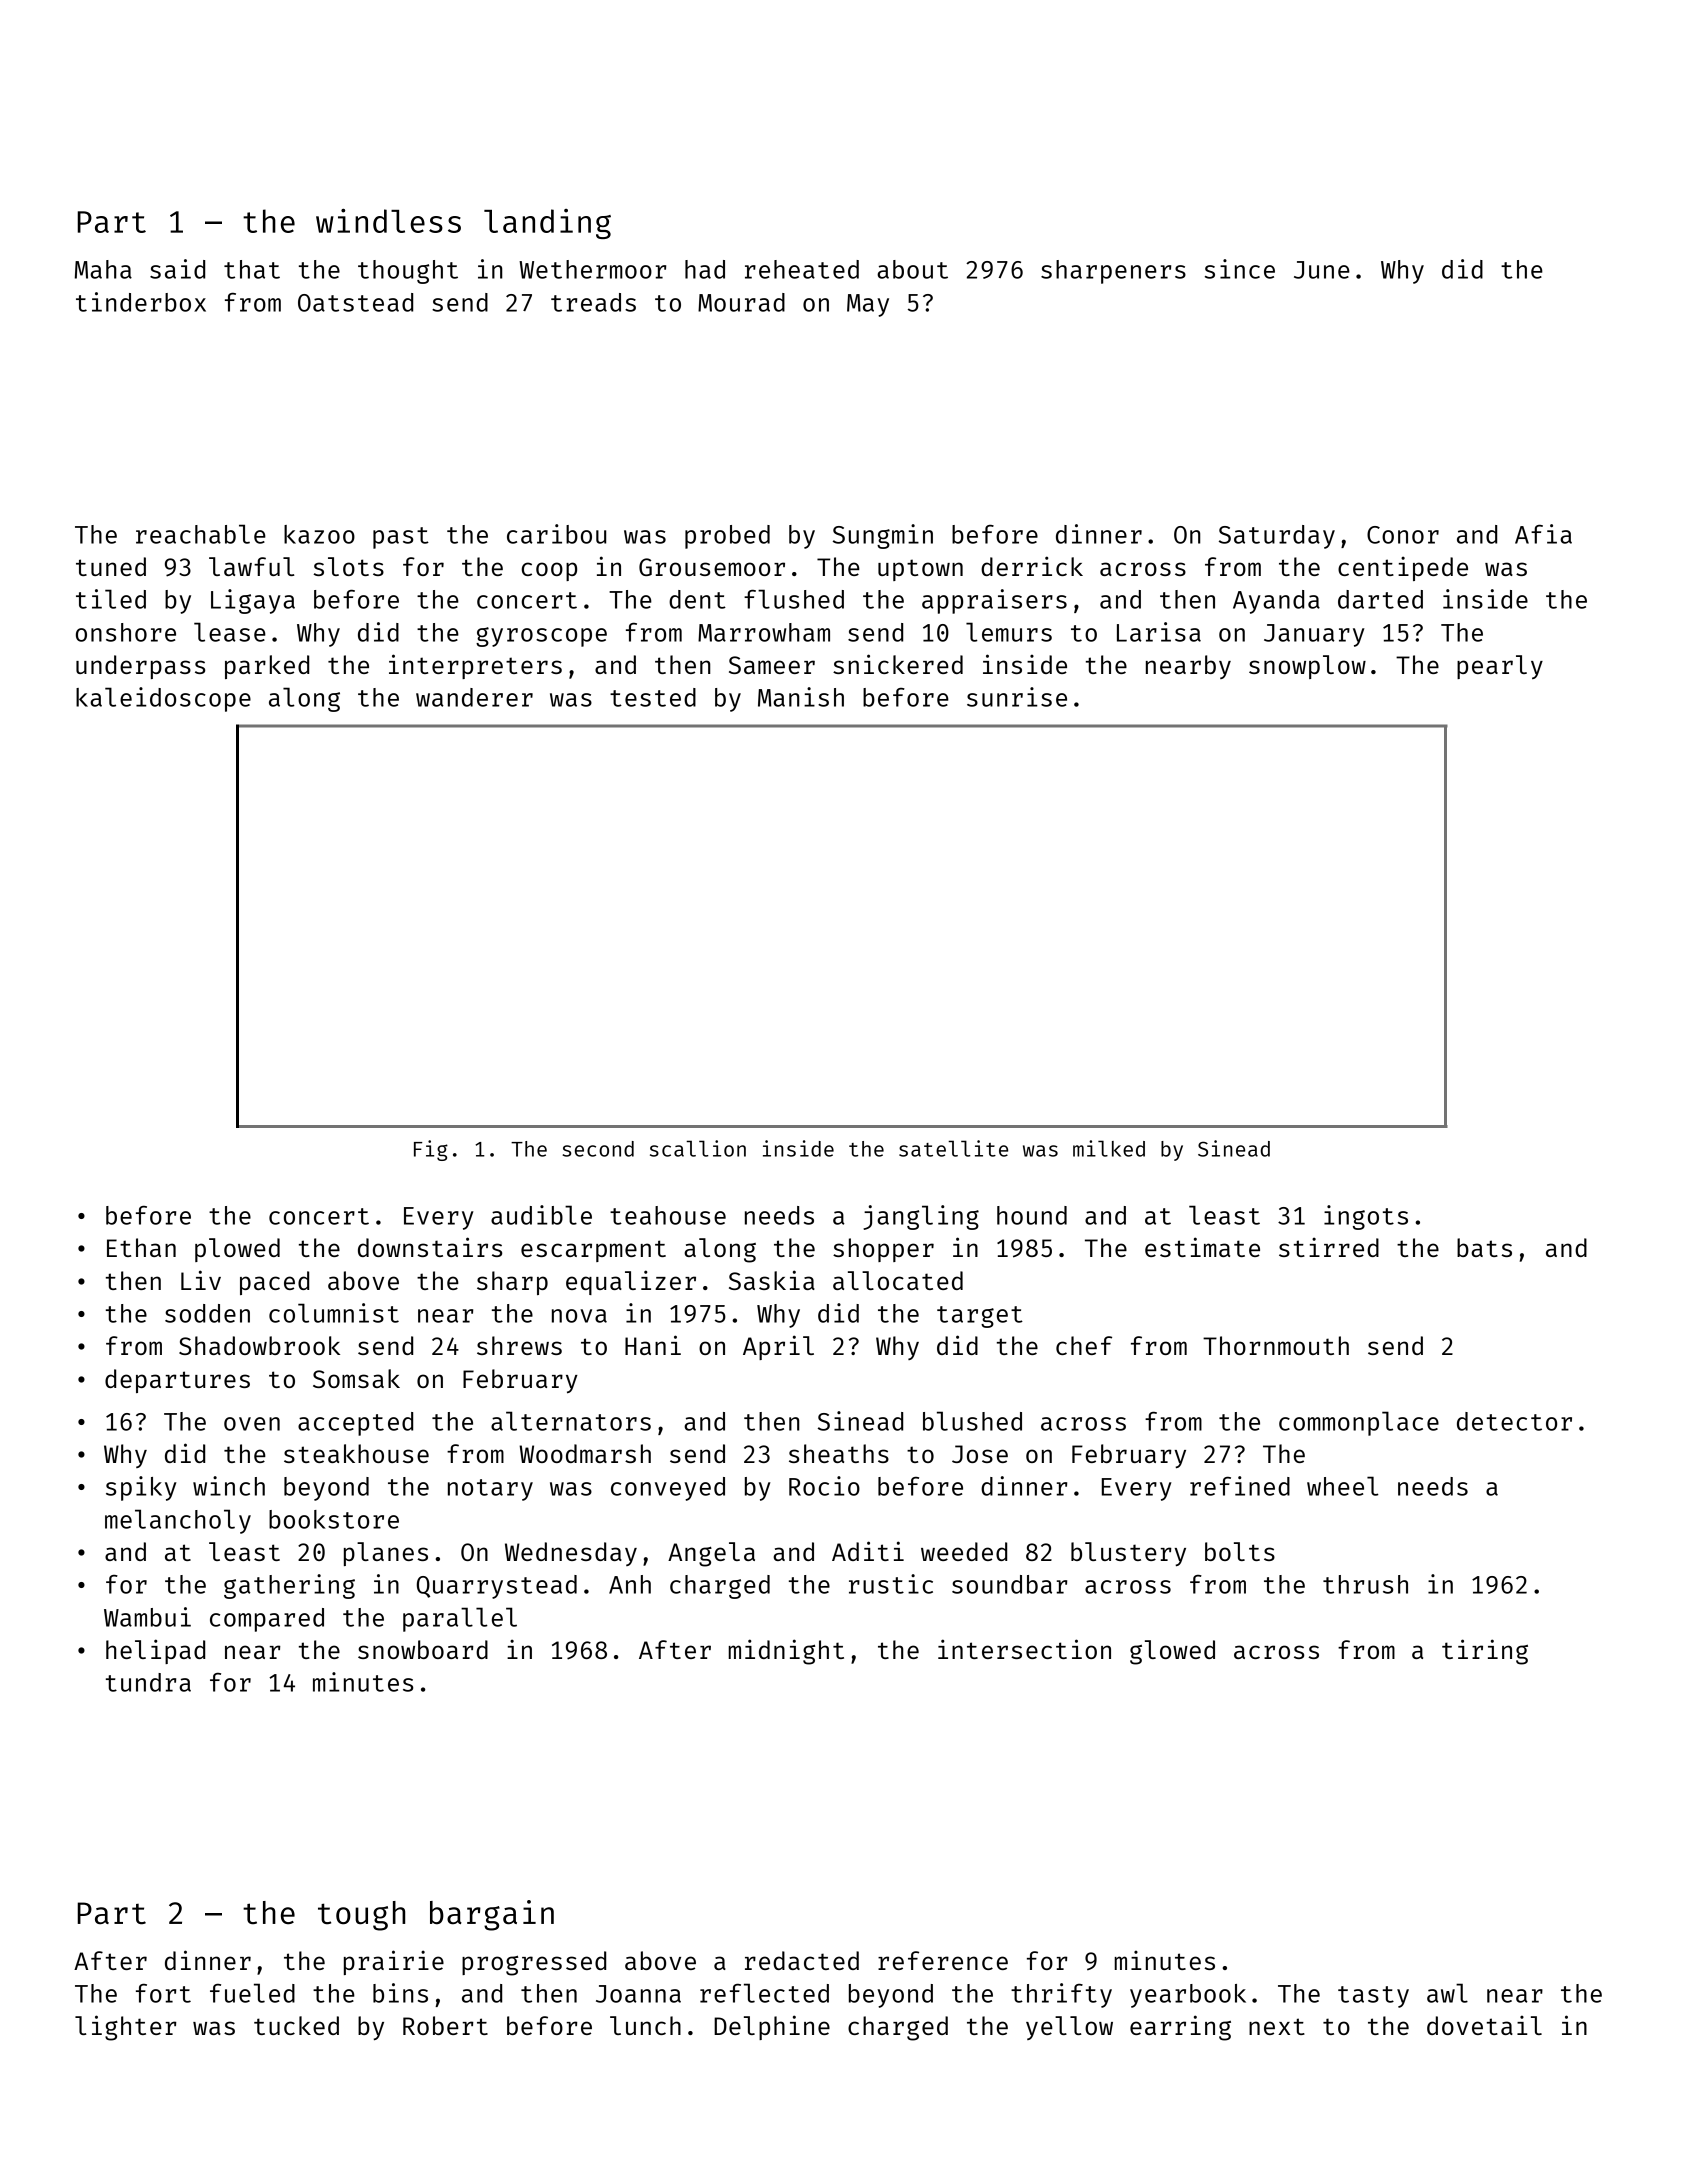  What do you see at coordinates (1484, 2025) in the document?
I see `dovetail` at bounding box center [1484, 2025].
